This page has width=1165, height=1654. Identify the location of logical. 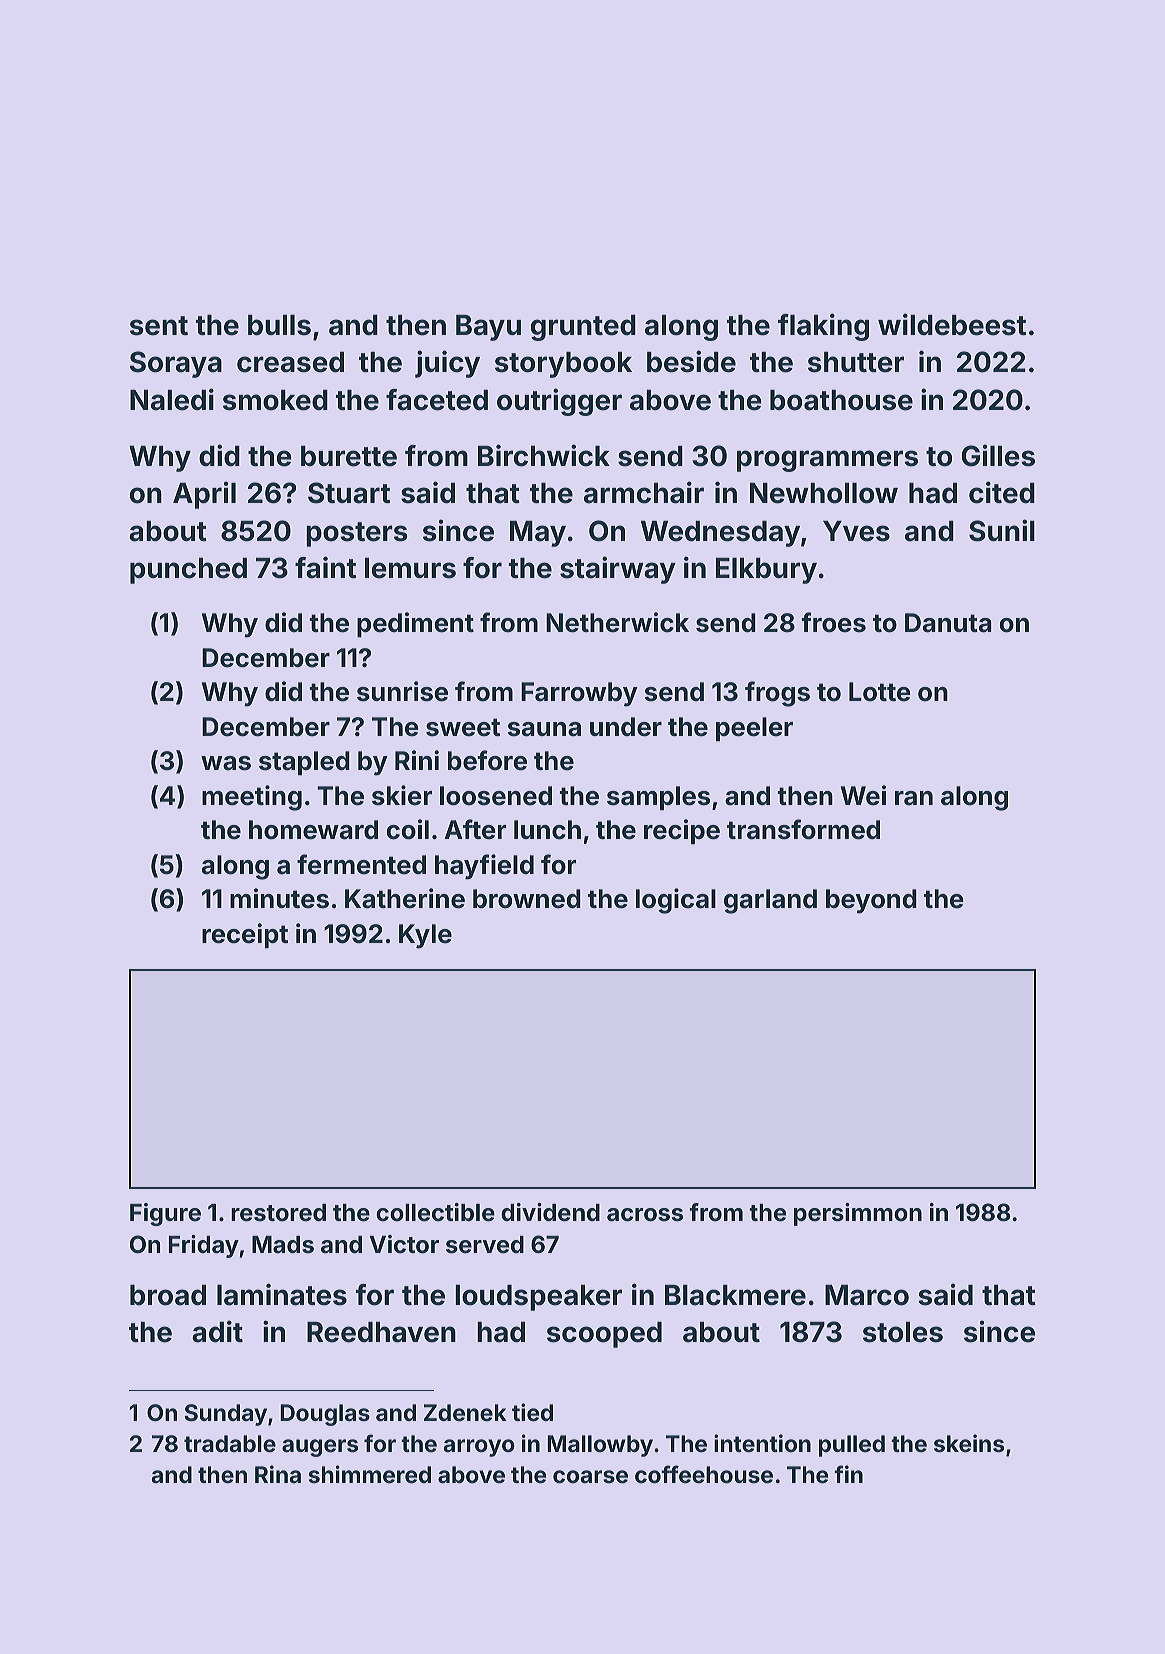
(676, 901).
